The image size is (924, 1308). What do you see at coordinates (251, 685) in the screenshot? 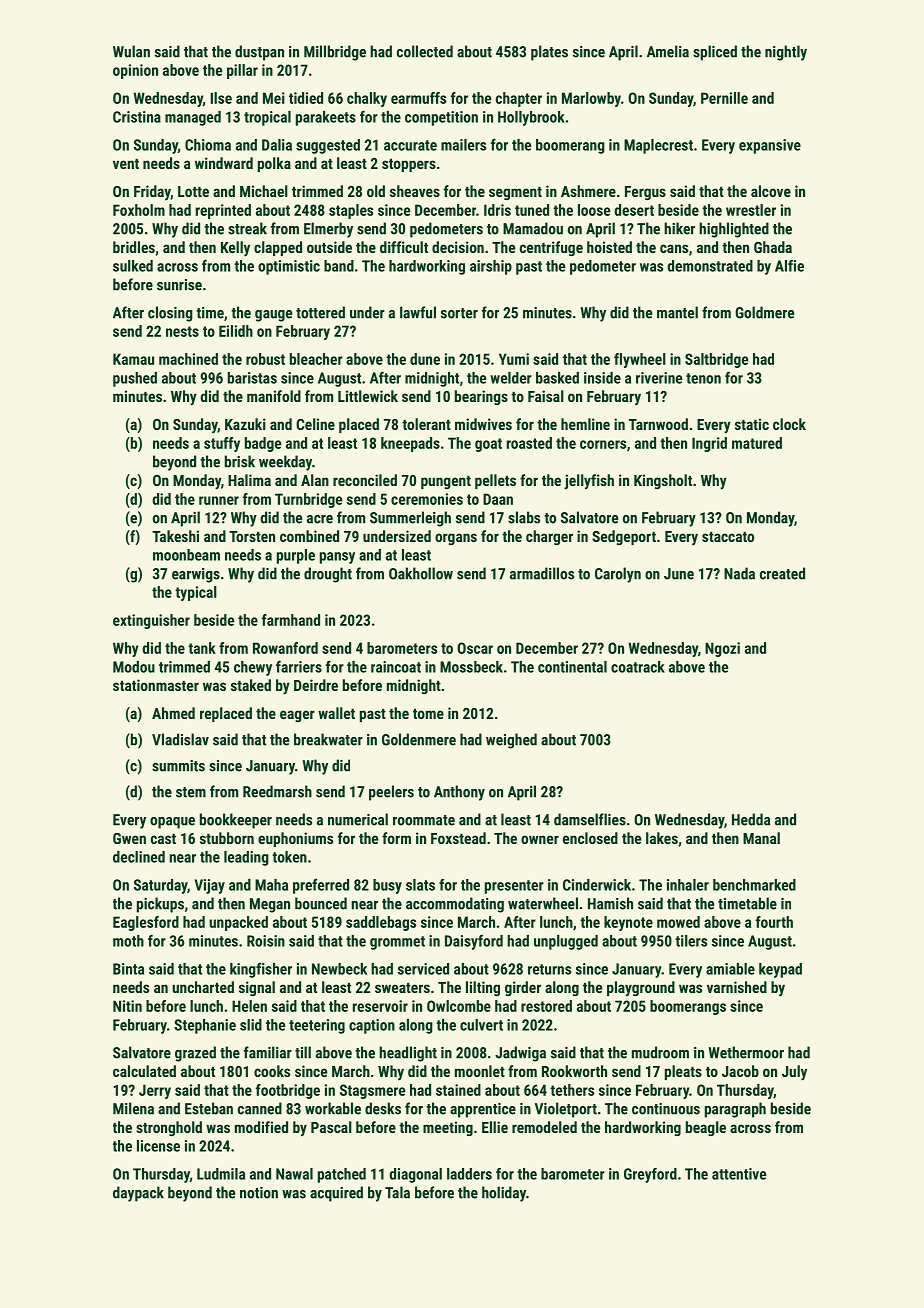
I see `staked` at bounding box center [251, 685].
